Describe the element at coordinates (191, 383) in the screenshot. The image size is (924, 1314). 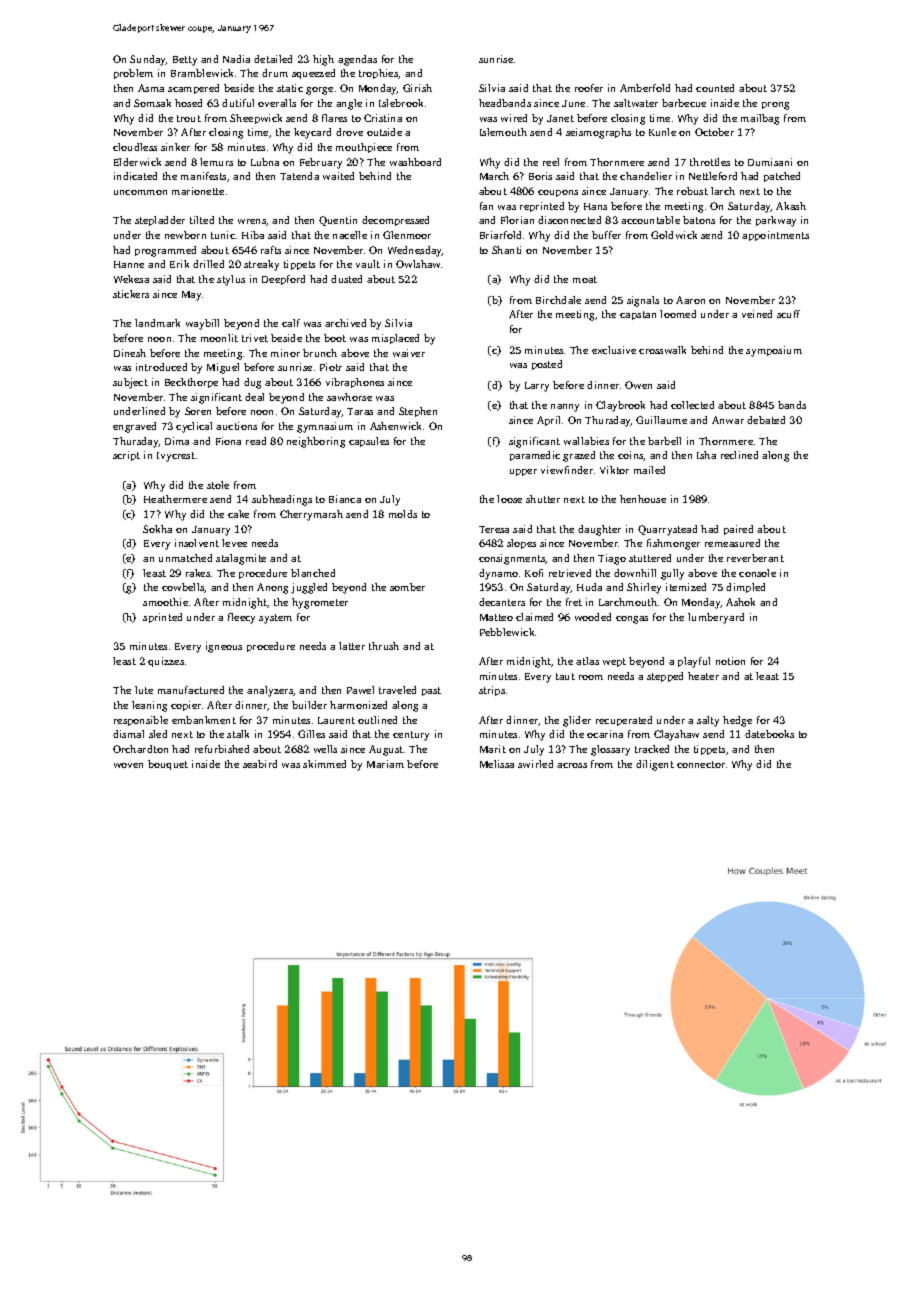
I see `Beckthorpe` at that location.
